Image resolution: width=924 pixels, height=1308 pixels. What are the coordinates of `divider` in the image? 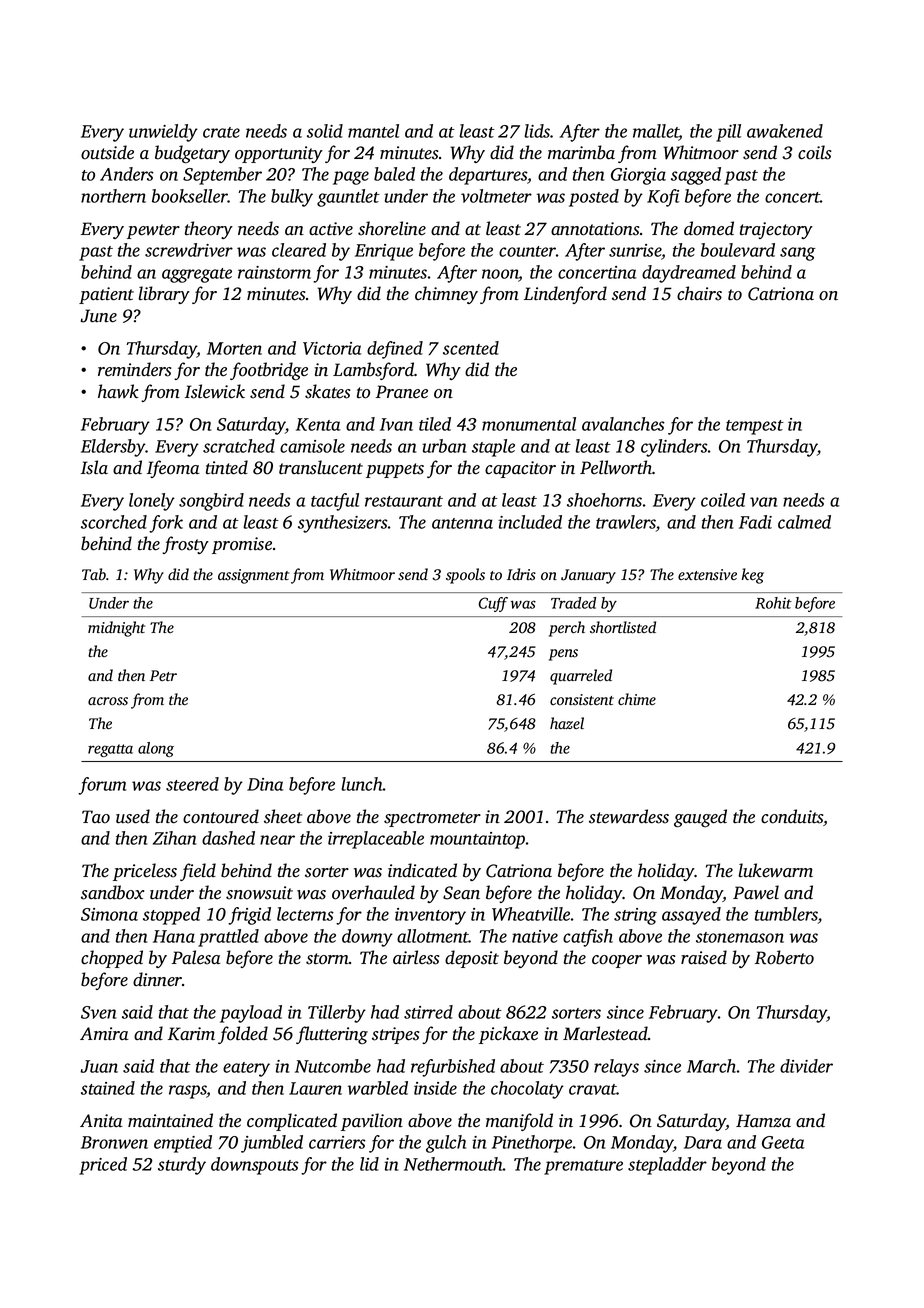 It's located at (806, 1066).
